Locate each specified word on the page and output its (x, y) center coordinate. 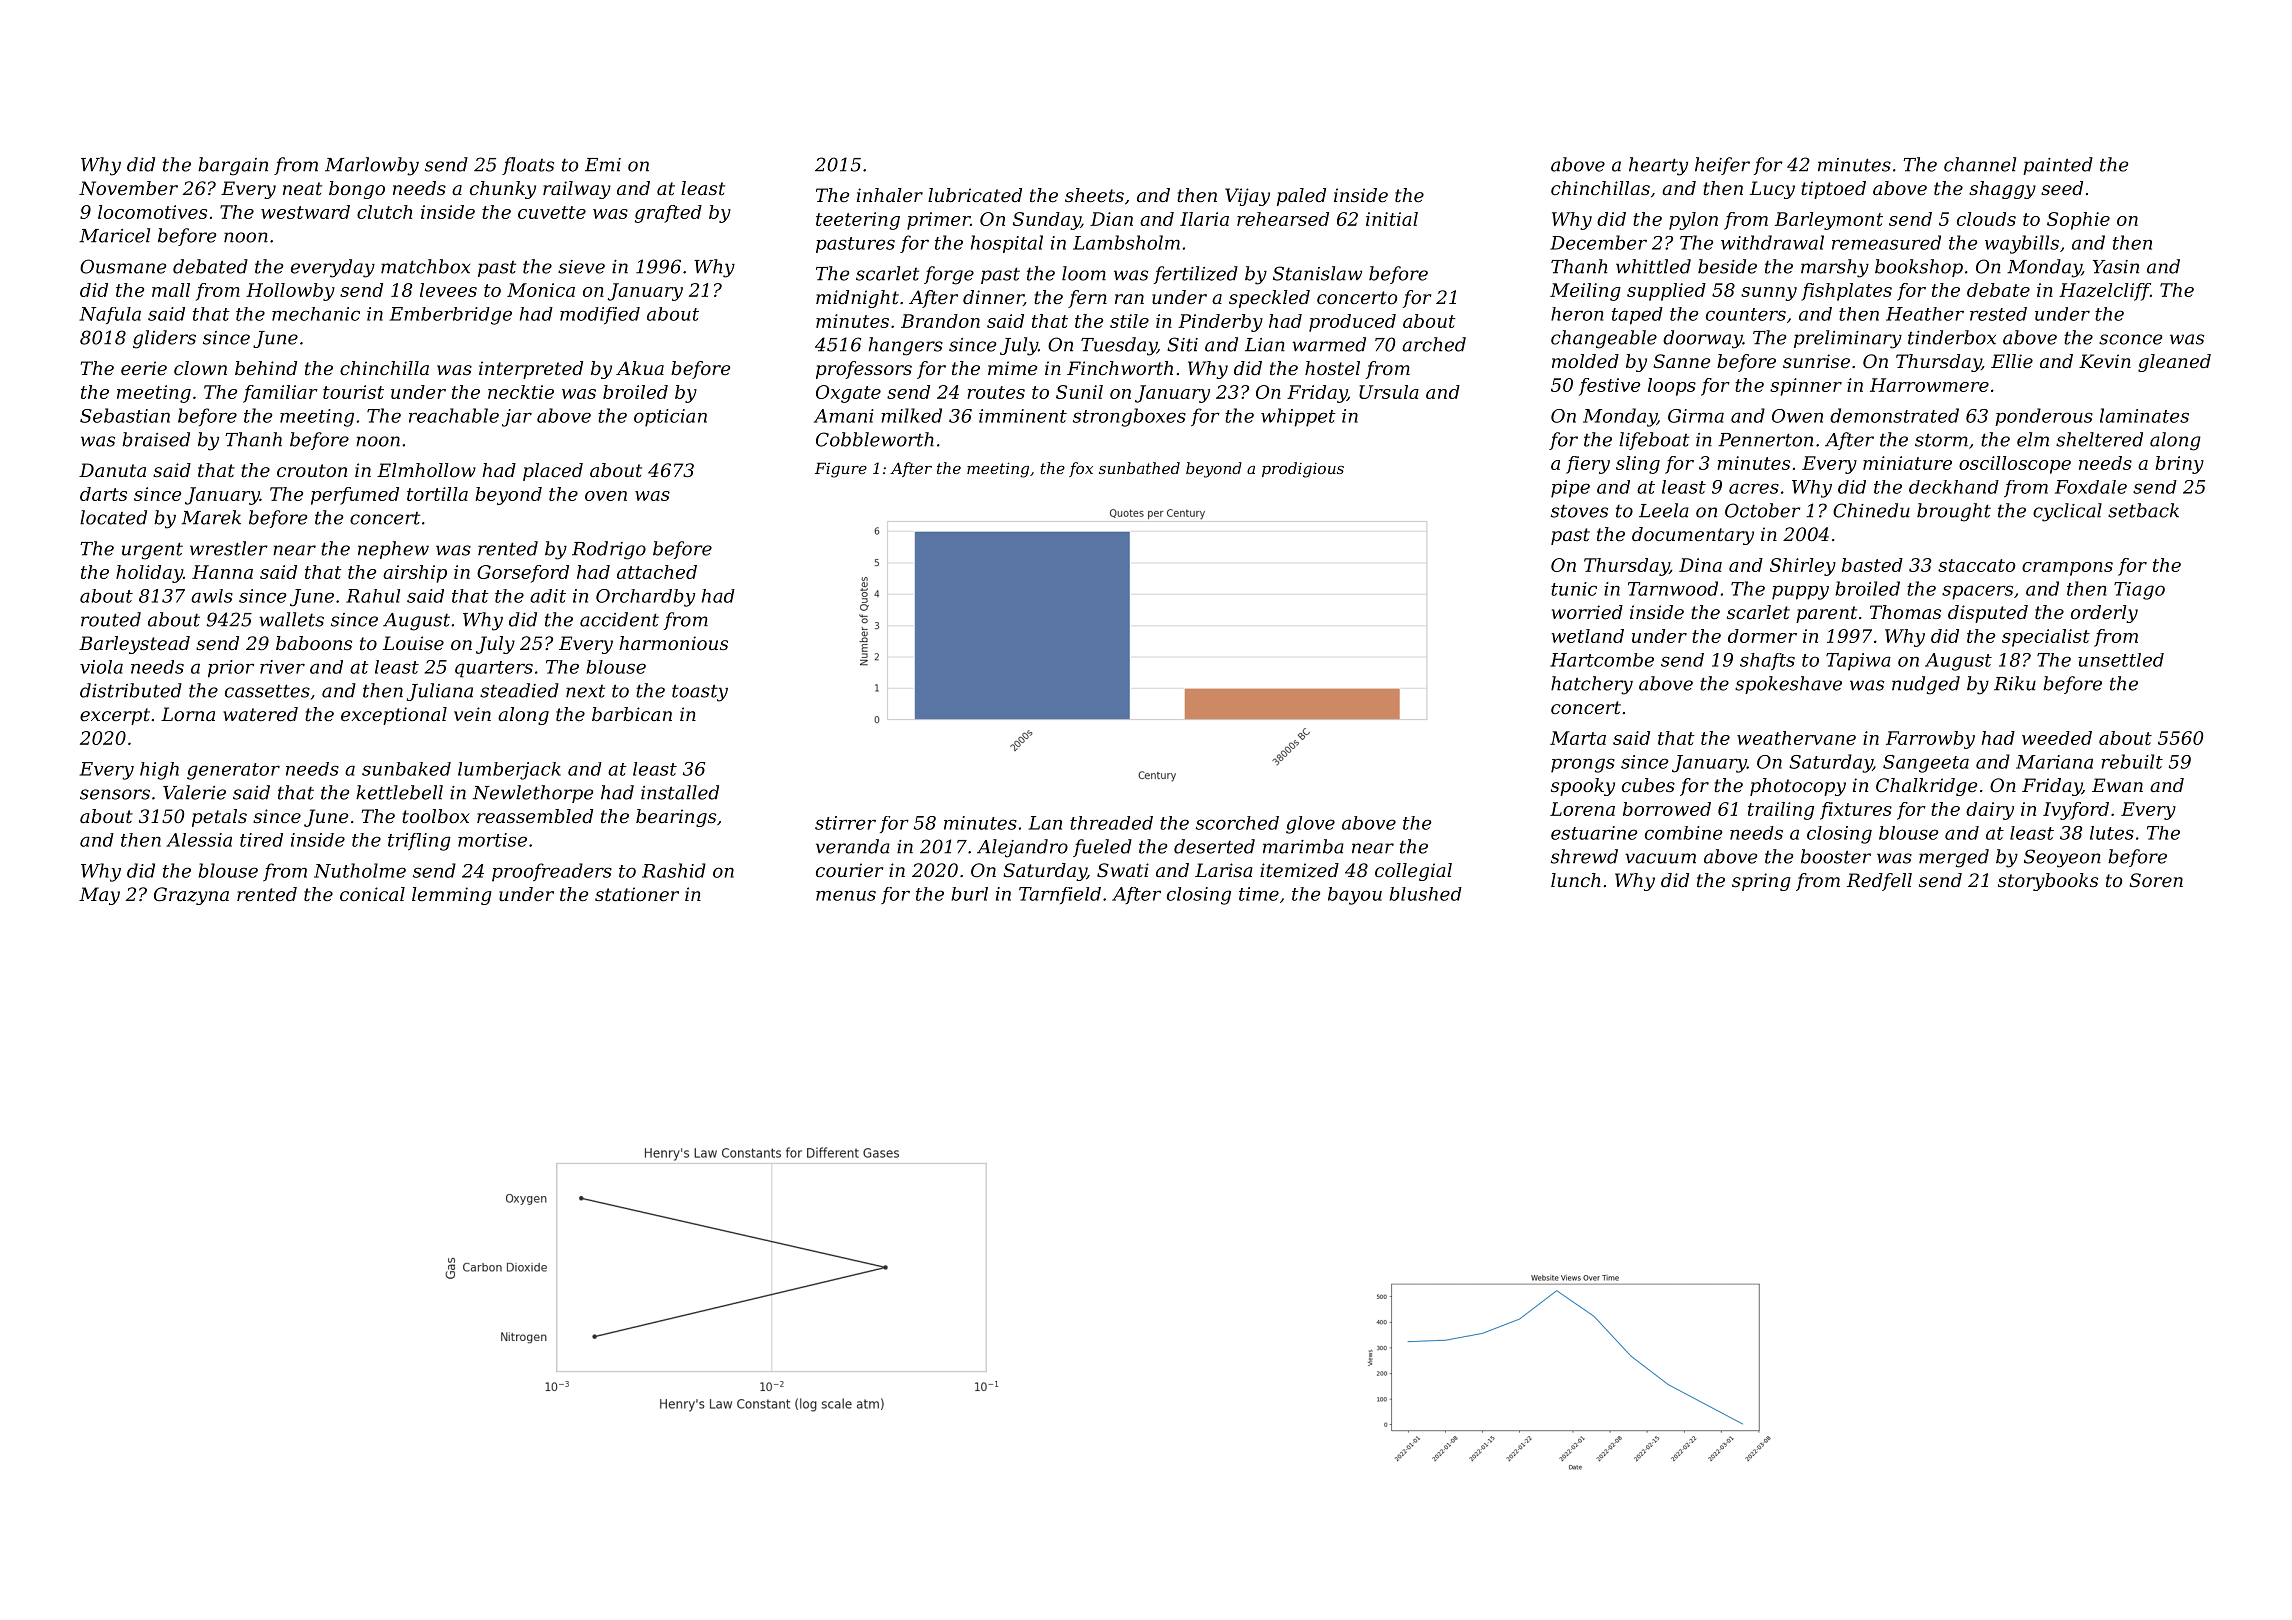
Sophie (2078, 221)
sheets (1094, 195)
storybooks (2048, 882)
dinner (993, 298)
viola (101, 667)
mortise (492, 840)
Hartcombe (1602, 660)
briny (2179, 465)
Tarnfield (1060, 895)
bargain (233, 166)
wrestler (229, 548)
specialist (2046, 638)
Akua (640, 368)
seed (2062, 188)
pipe (1570, 489)
